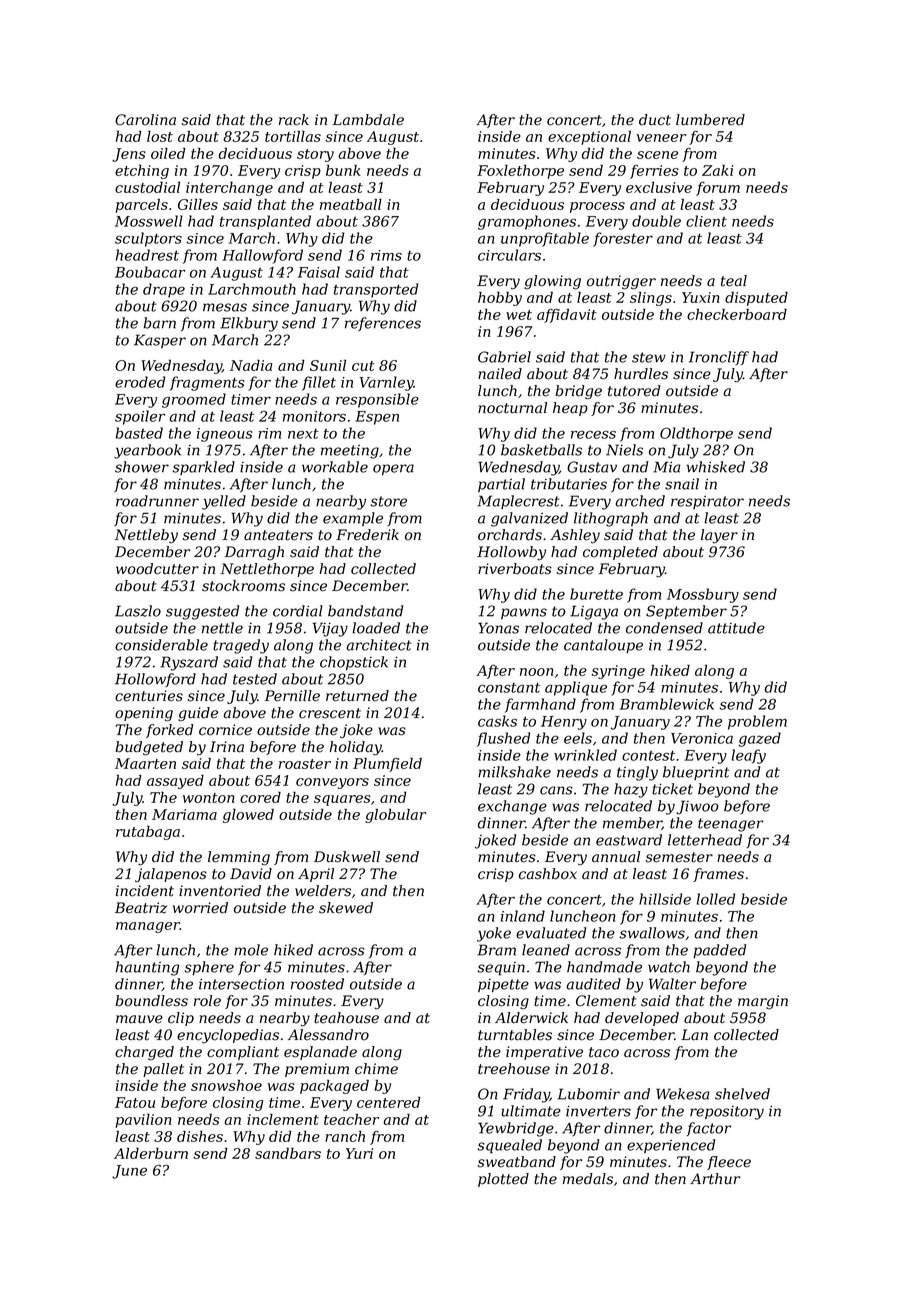  I want to click on mole, so click(251, 950).
